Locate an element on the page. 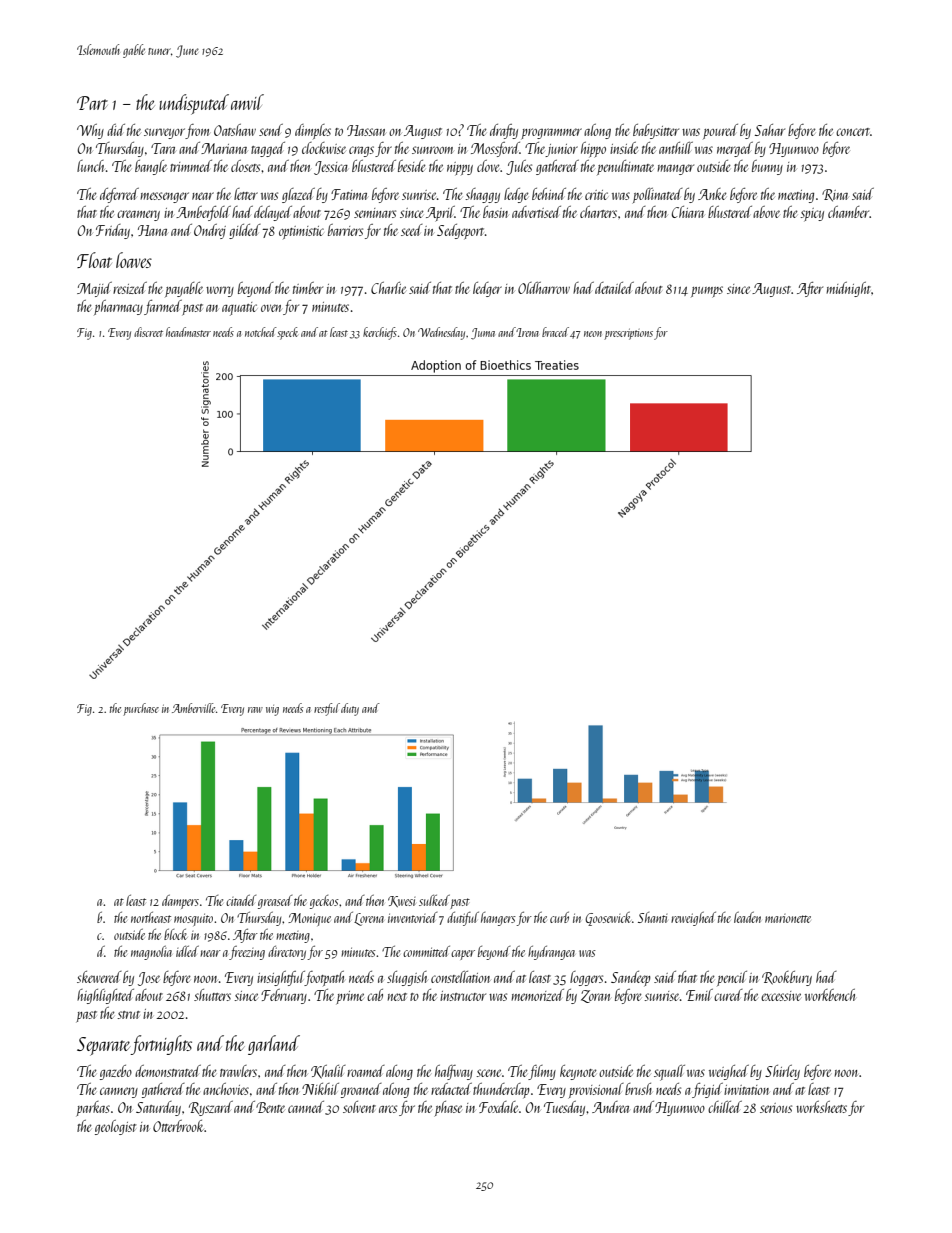 This document has height=1233, width=952. Sahar is located at coordinates (770, 130).
